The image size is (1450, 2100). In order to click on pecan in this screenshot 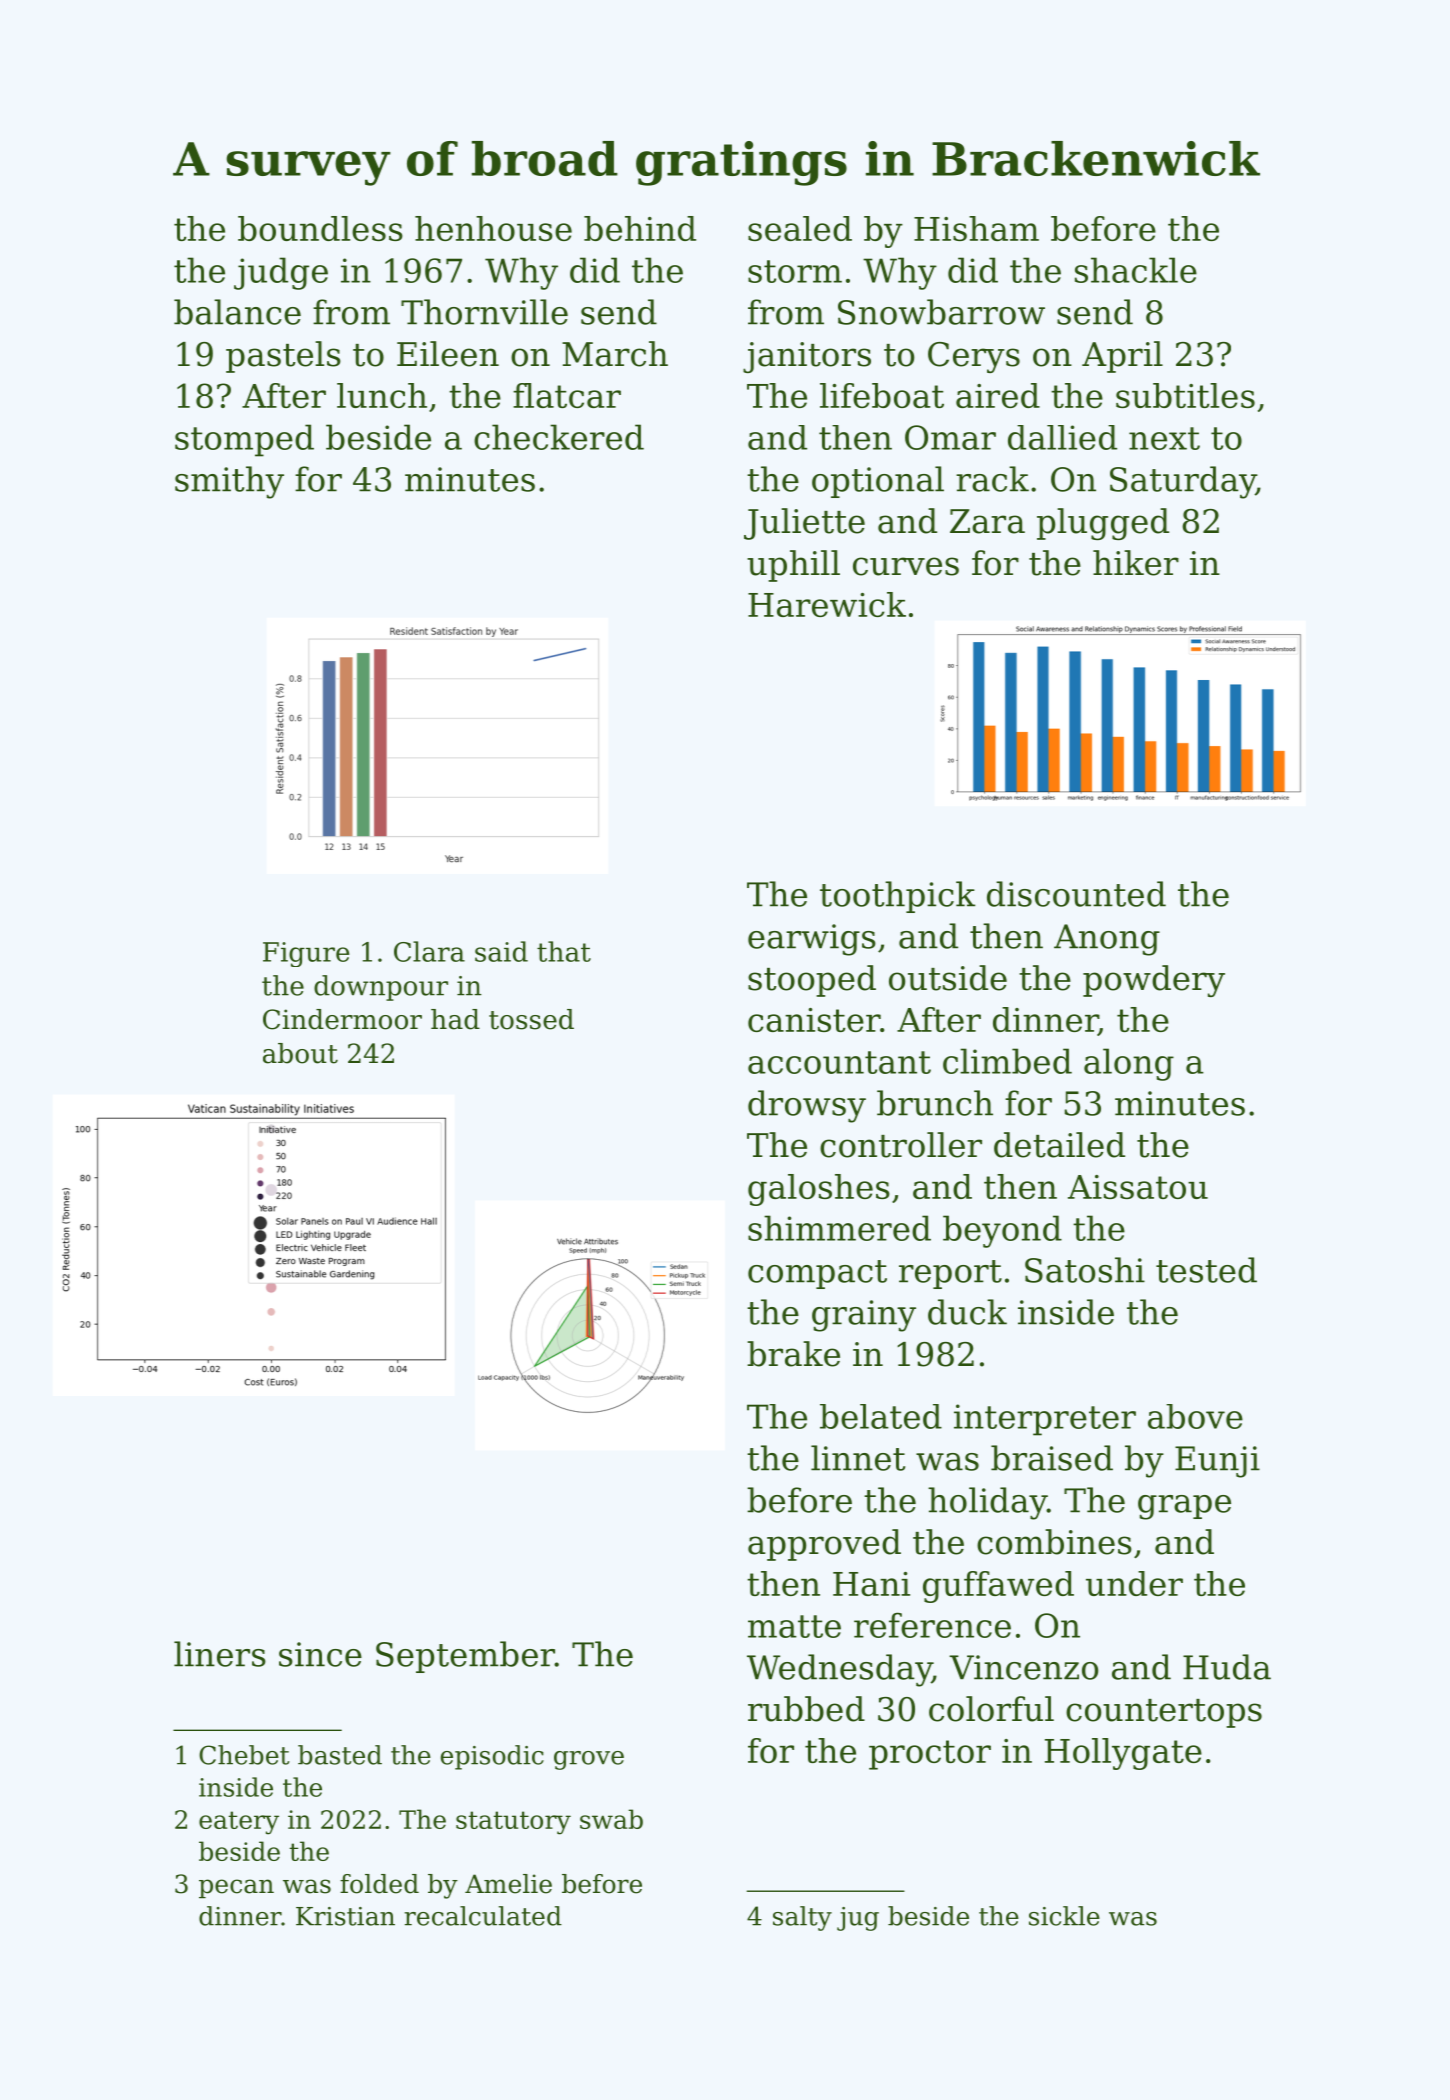, I will do `click(236, 1888)`.
